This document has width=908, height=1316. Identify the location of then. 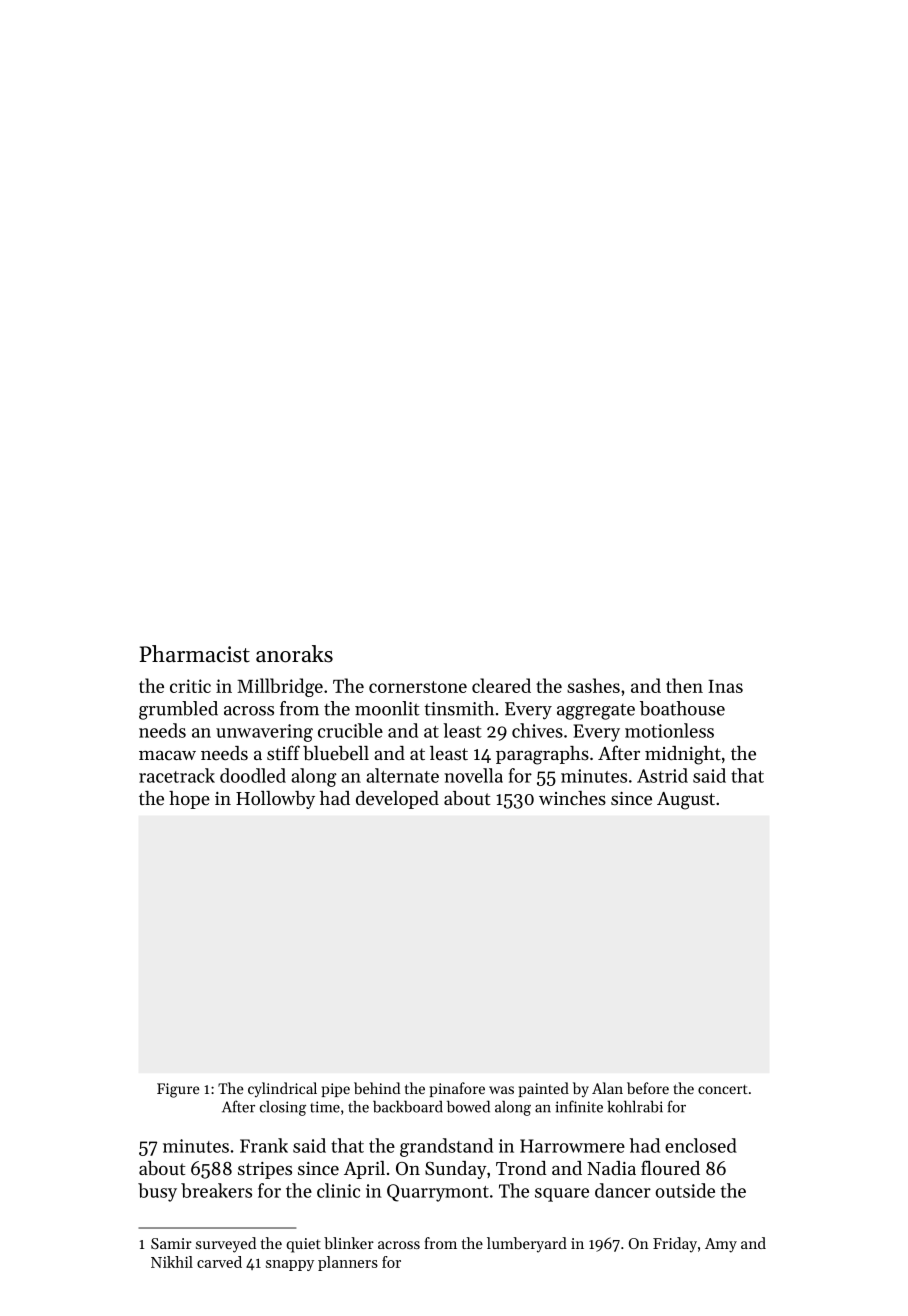
(684, 685).
